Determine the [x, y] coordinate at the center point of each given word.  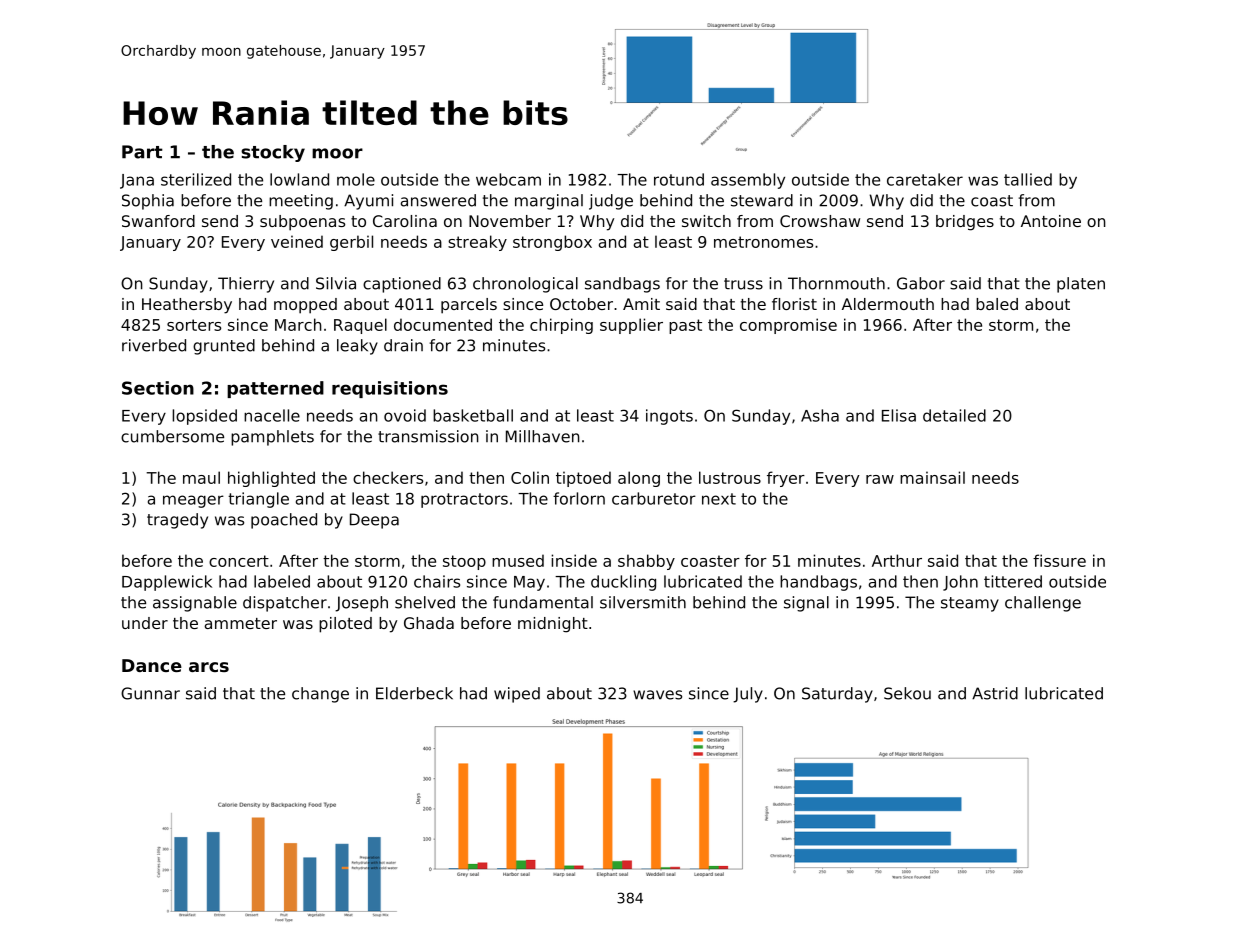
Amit [641, 304]
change [320, 695]
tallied [1028, 179]
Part [142, 152]
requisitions [390, 389]
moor [337, 153]
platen [1081, 285]
